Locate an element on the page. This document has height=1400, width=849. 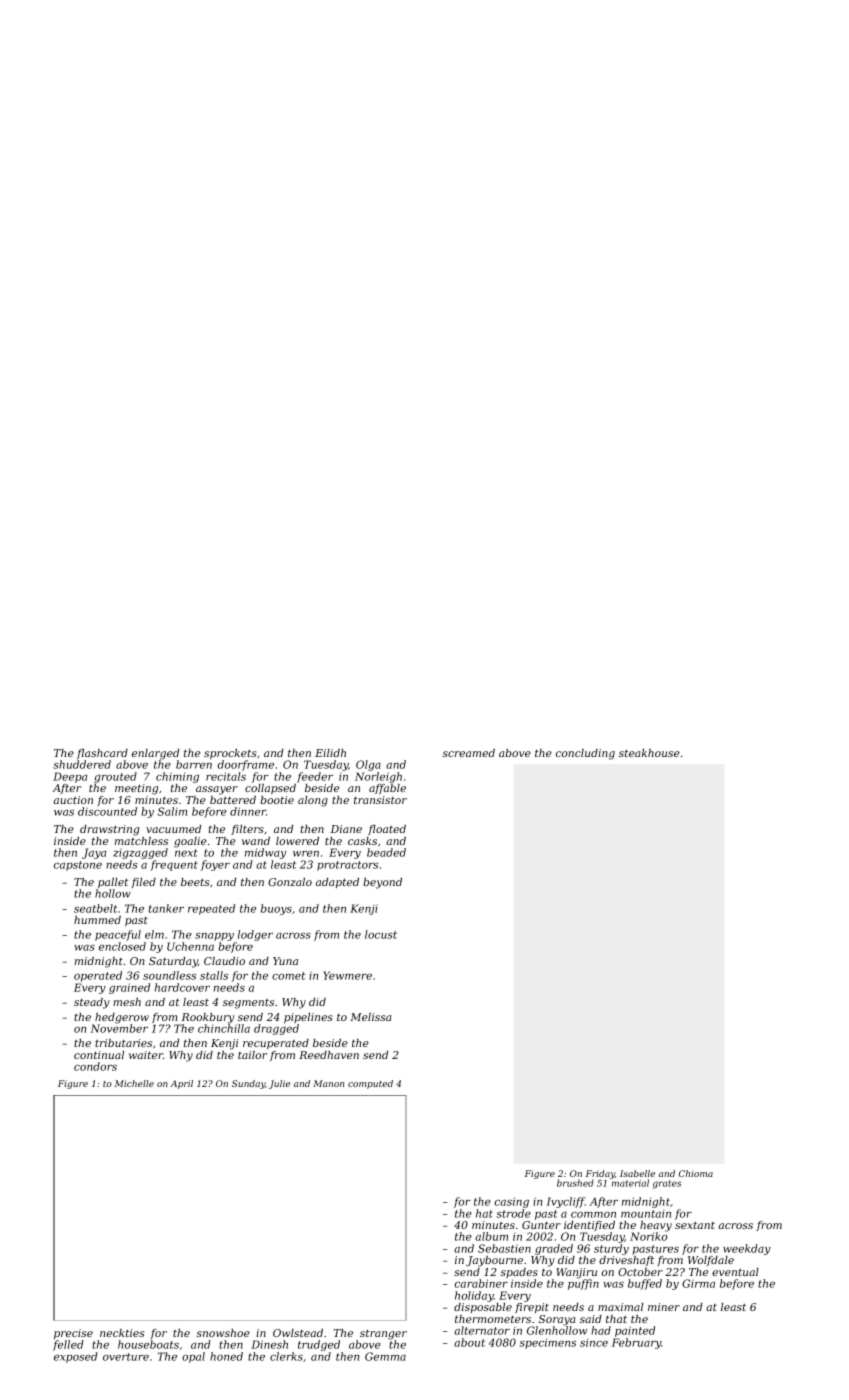
steakhouse is located at coordinates (649, 753).
